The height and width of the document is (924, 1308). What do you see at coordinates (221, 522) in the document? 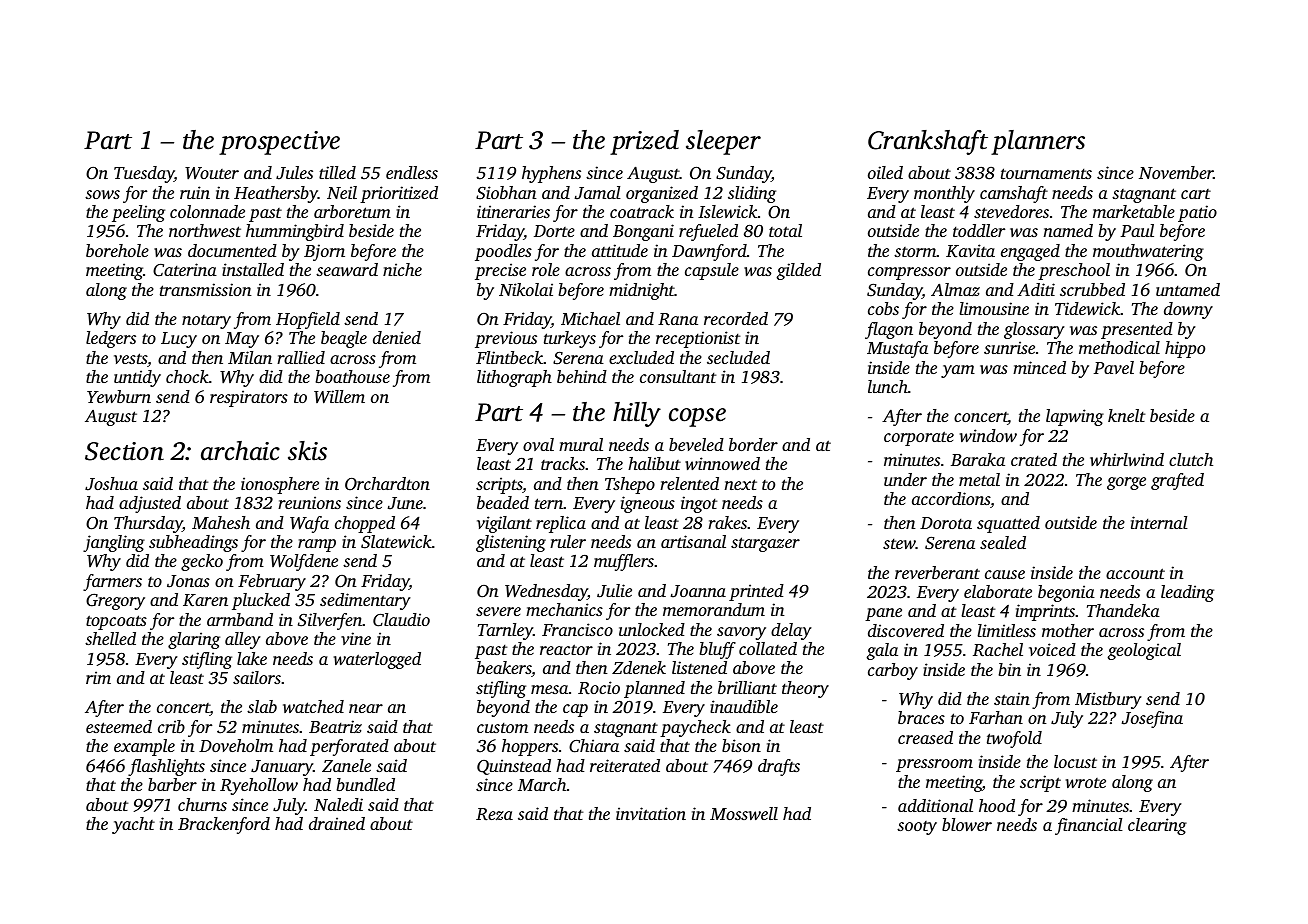
I see `Mahesh` at bounding box center [221, 522].
